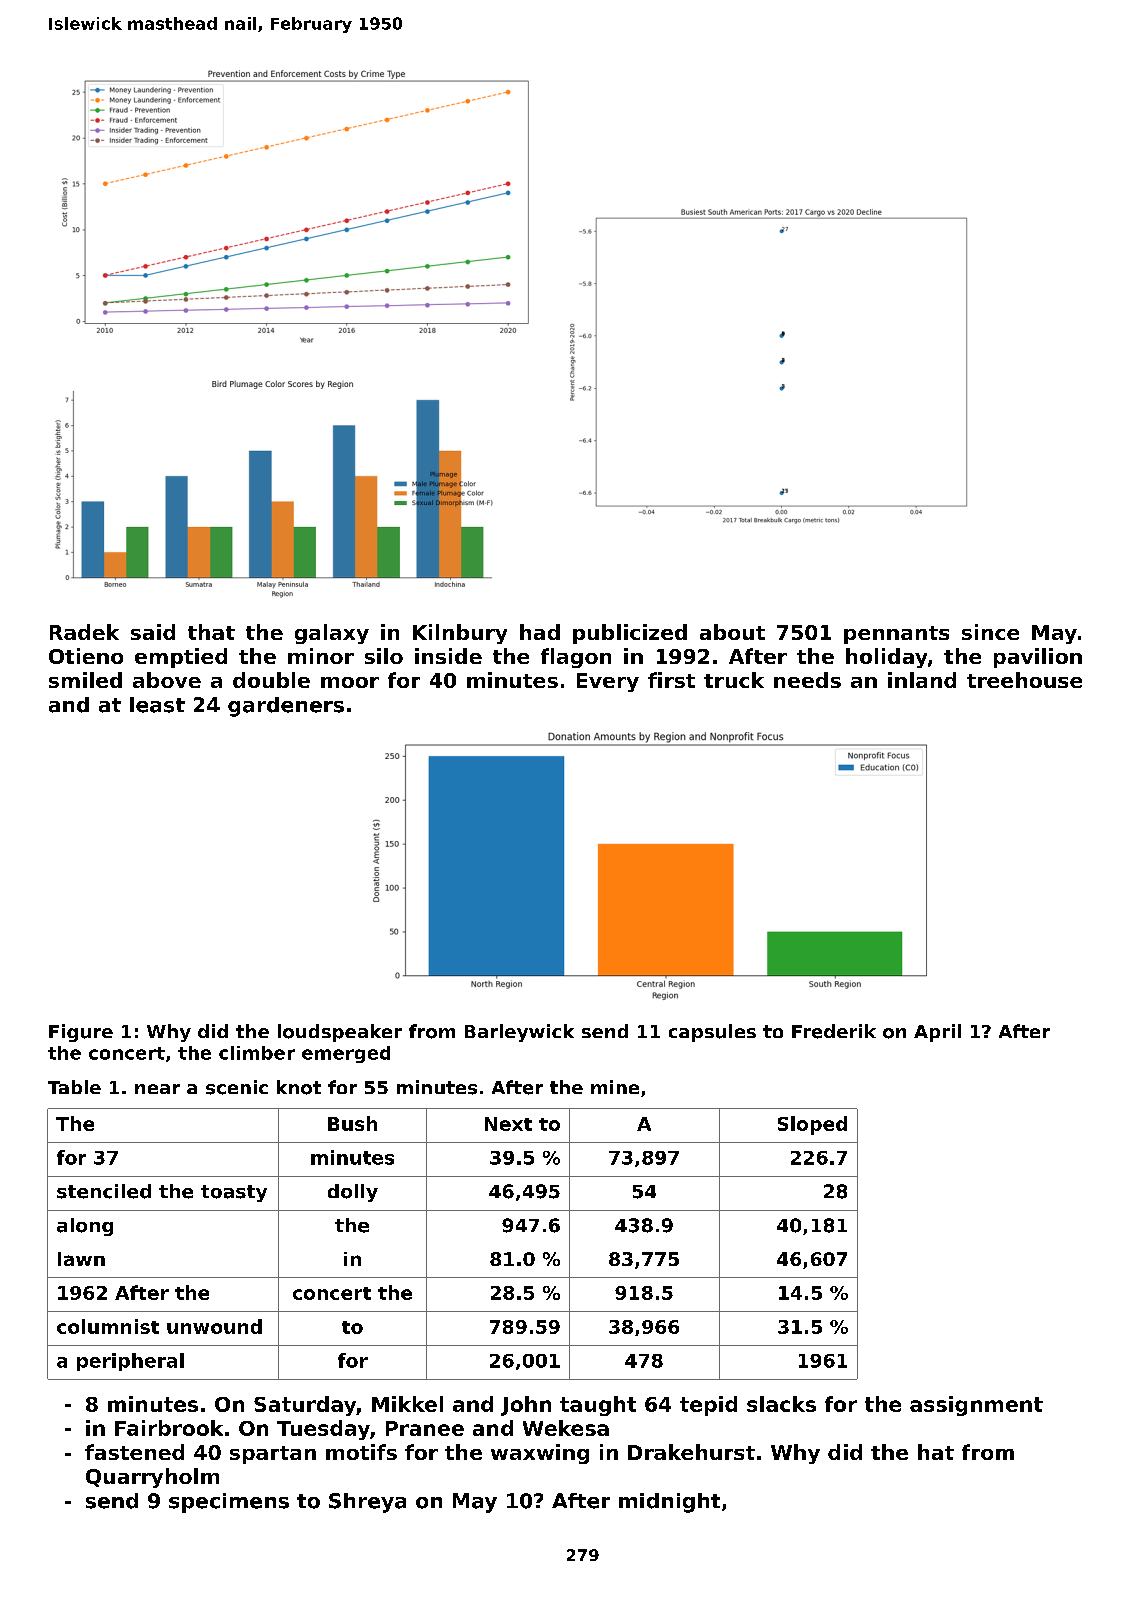 This screenshot has width=1131, height=1599. I want to click on Kilnbury, so click(460, 634).
